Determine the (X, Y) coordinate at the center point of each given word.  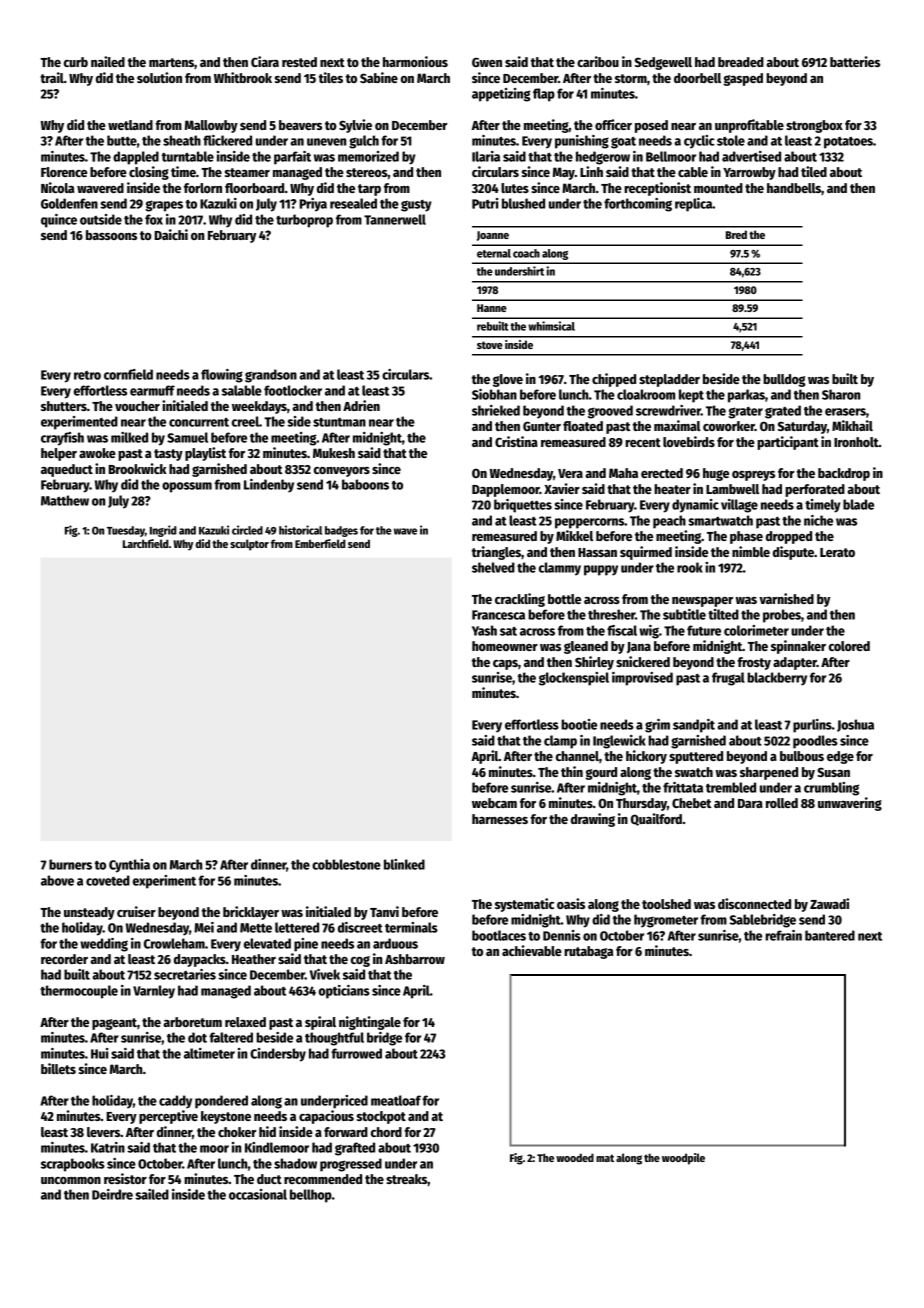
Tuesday (126, 531)
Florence (64, 172)
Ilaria (486, 156)
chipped (614, 380)
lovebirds (689, 441)
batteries (855, 61)
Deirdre (112, 1194)
